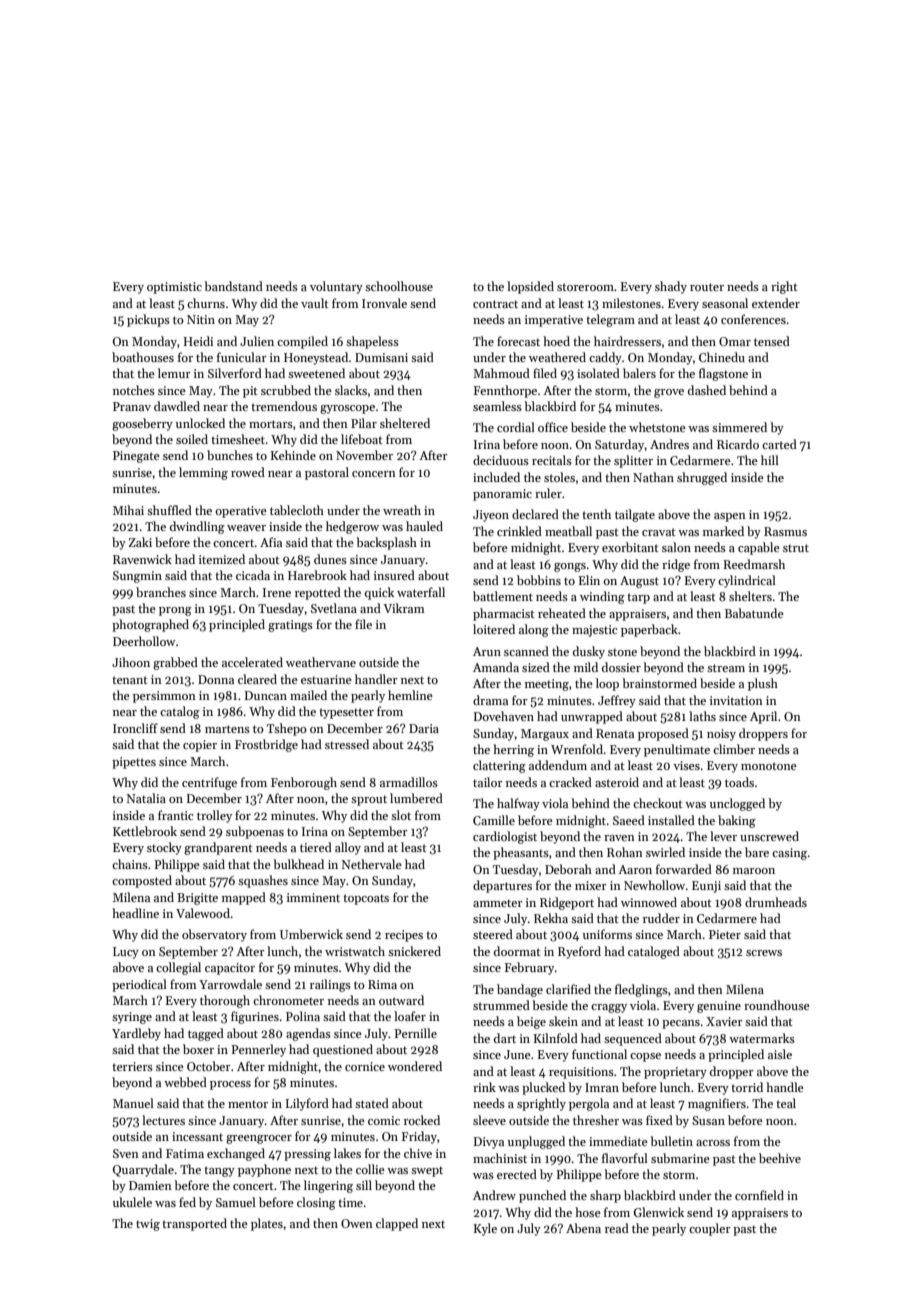 Image resolution: width=924 pixels, height=1308 pixels. What do you see at coordinates (185, 1153) in the image?
I see `Fatima` at bounding box center [185, 1153].
